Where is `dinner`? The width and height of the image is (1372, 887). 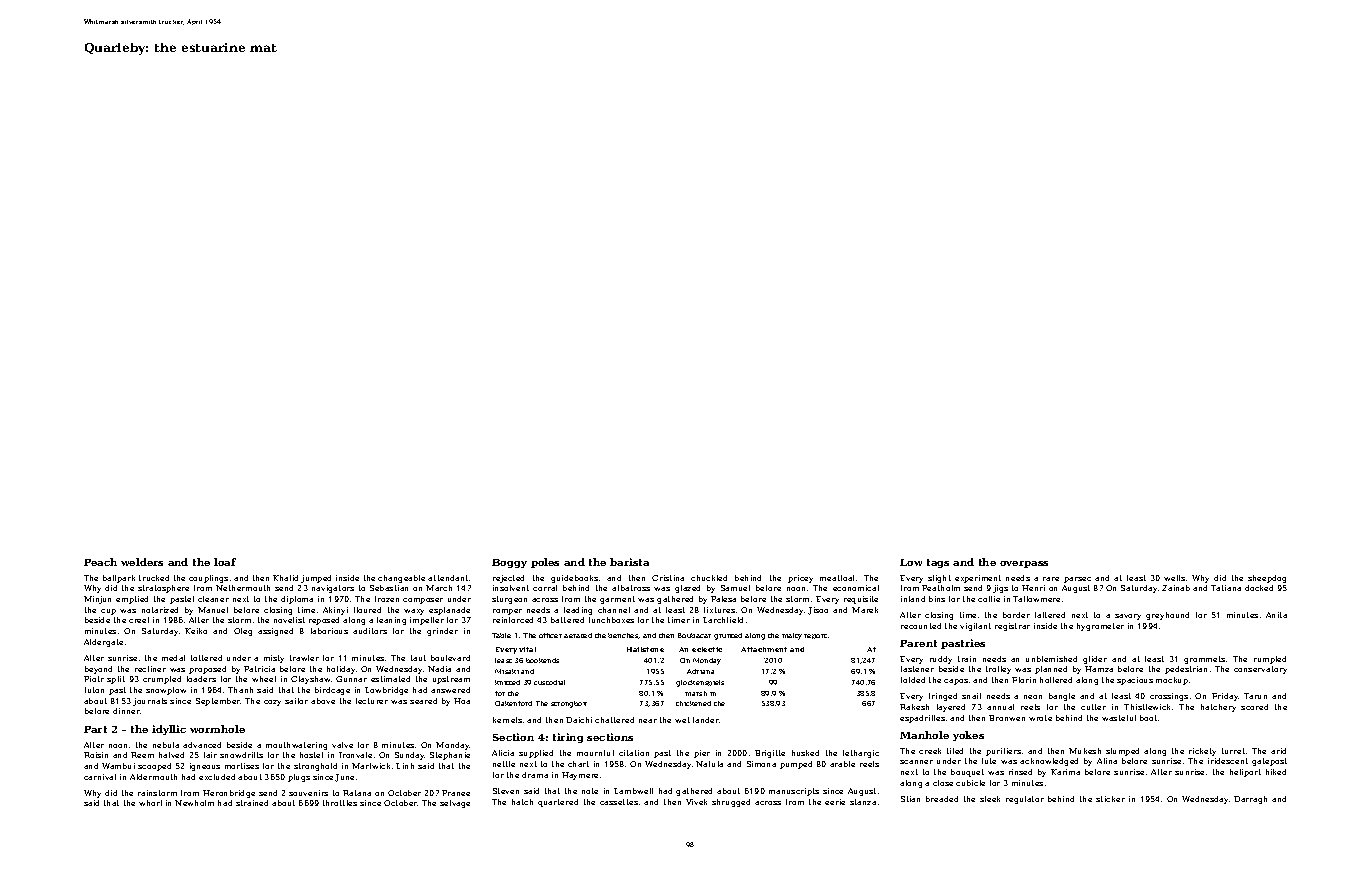 dinner is located at coordinates (126, 711).
